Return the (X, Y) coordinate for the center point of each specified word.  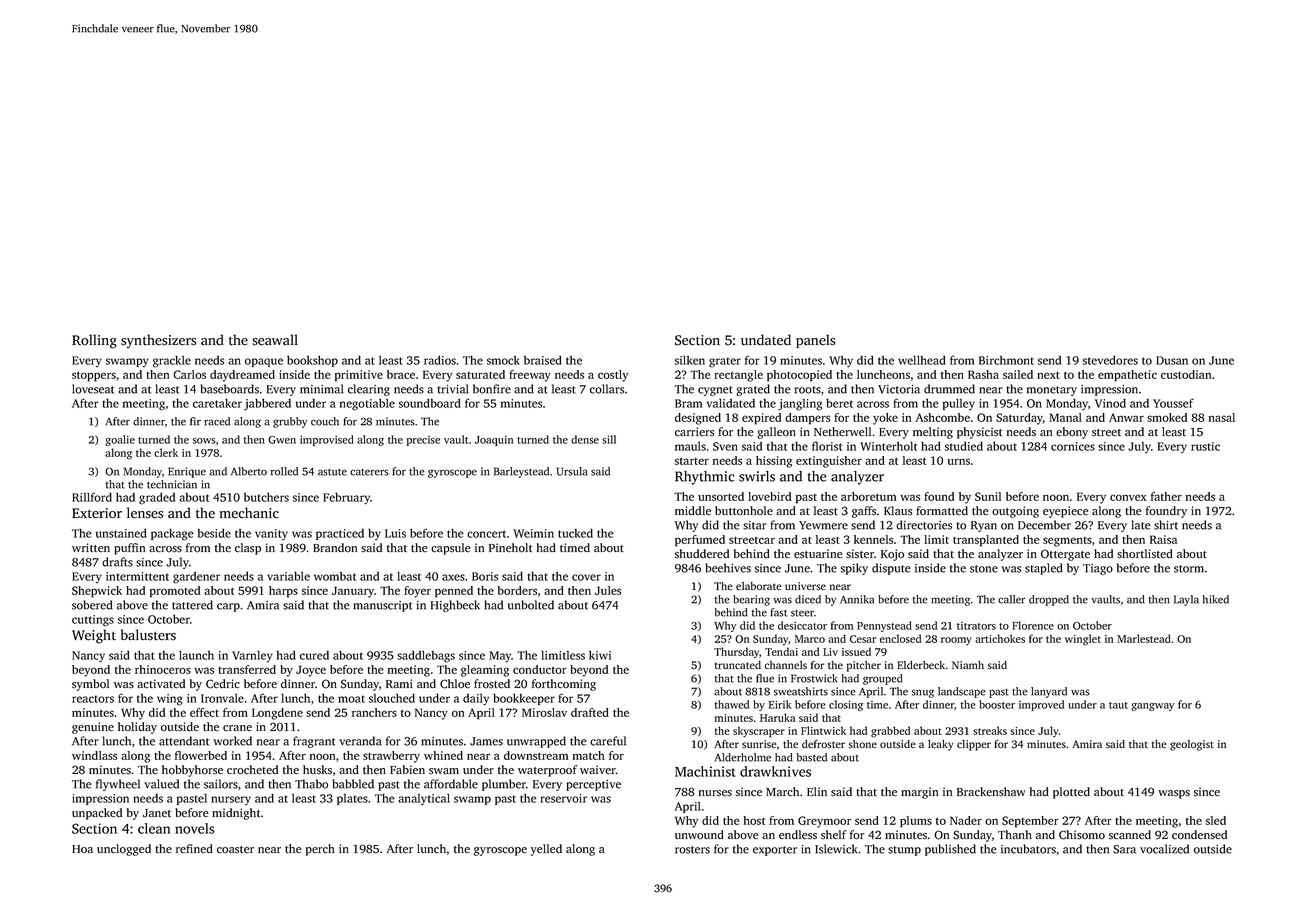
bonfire (492, 389)
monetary (1052, 391)
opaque (264, 362)
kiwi (600, 655)
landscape (962, 692)
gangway (1152, 707)
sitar (754, 525)
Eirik (780, 704)
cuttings (93, 621)
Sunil (988, 496)
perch (320, 850)
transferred (247, 669)
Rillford (92, 497)
